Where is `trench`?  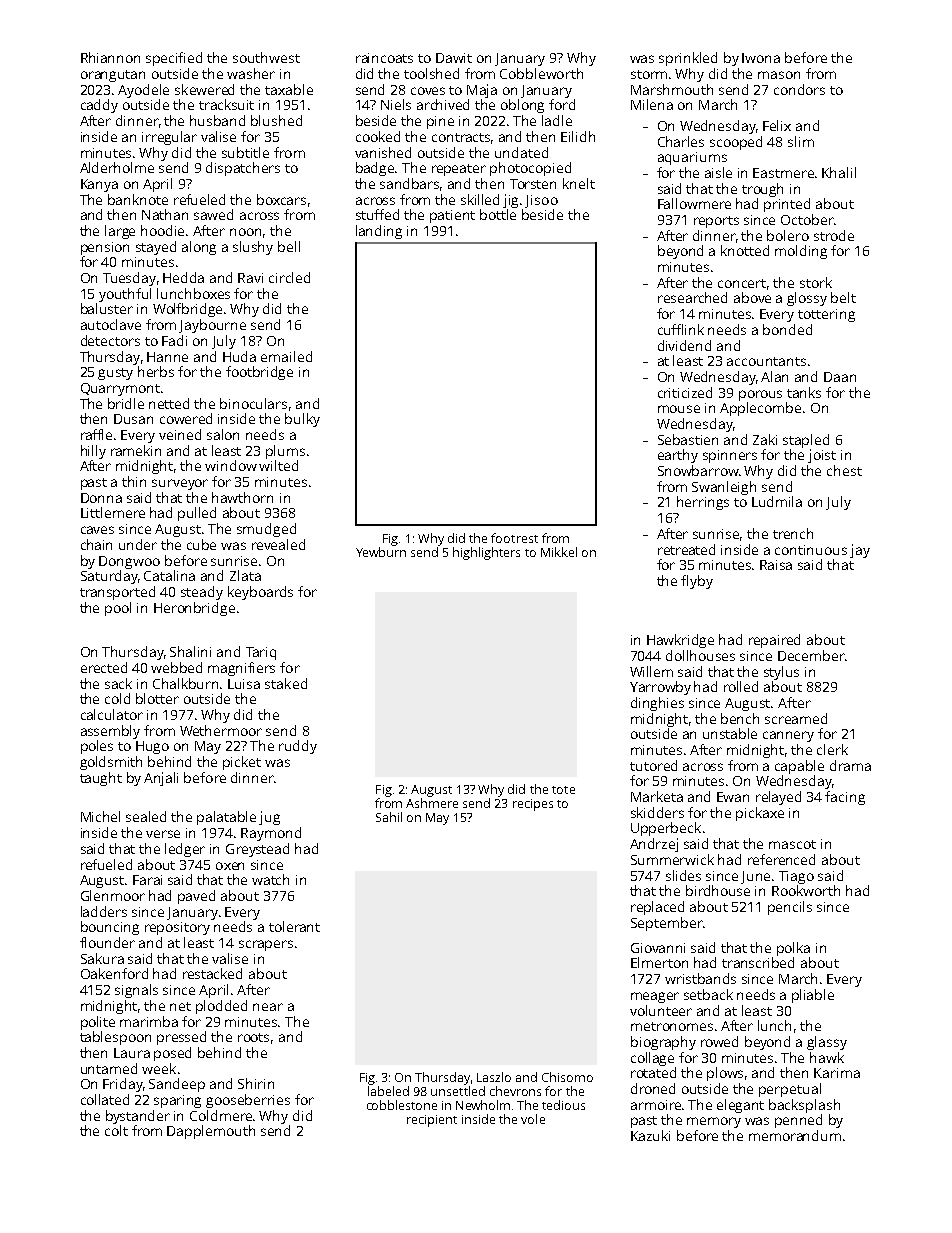 trench is located at coordinates (793, 533).
